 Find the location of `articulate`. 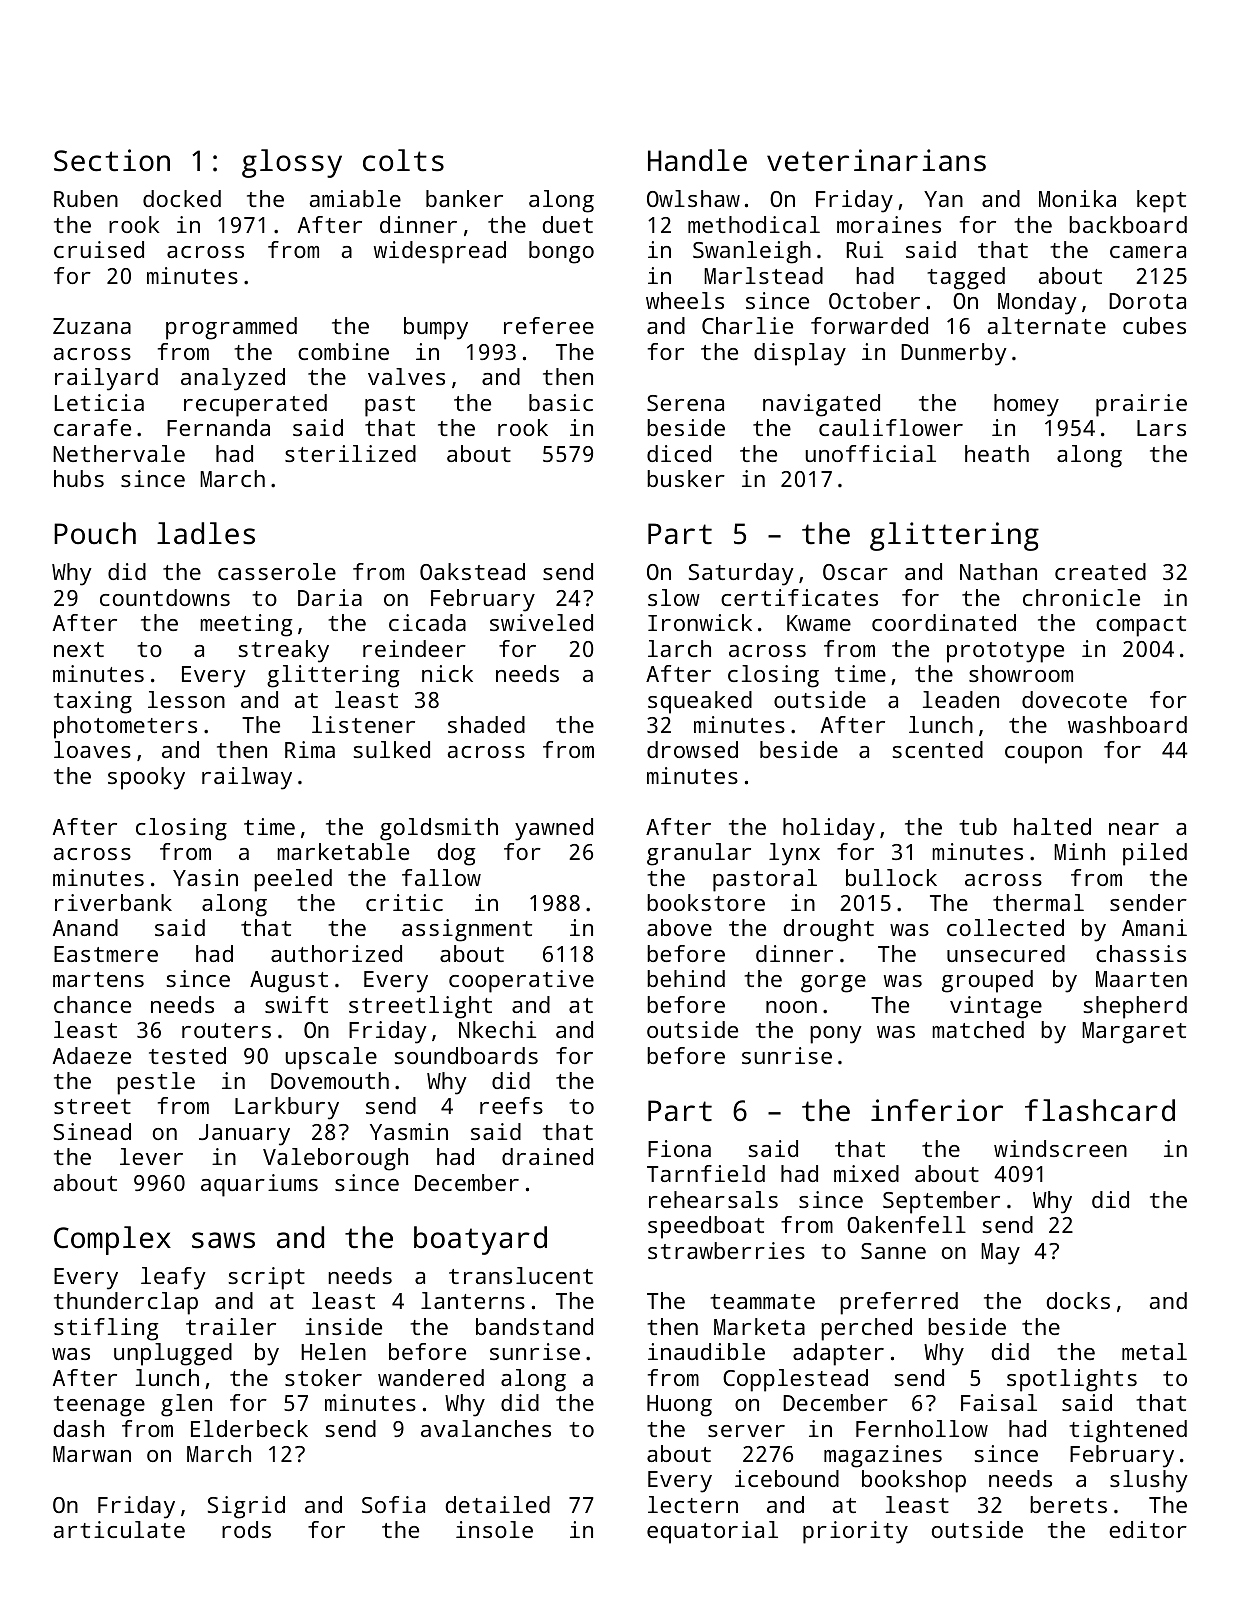

articulate is located at coordinates (119, 1529).
